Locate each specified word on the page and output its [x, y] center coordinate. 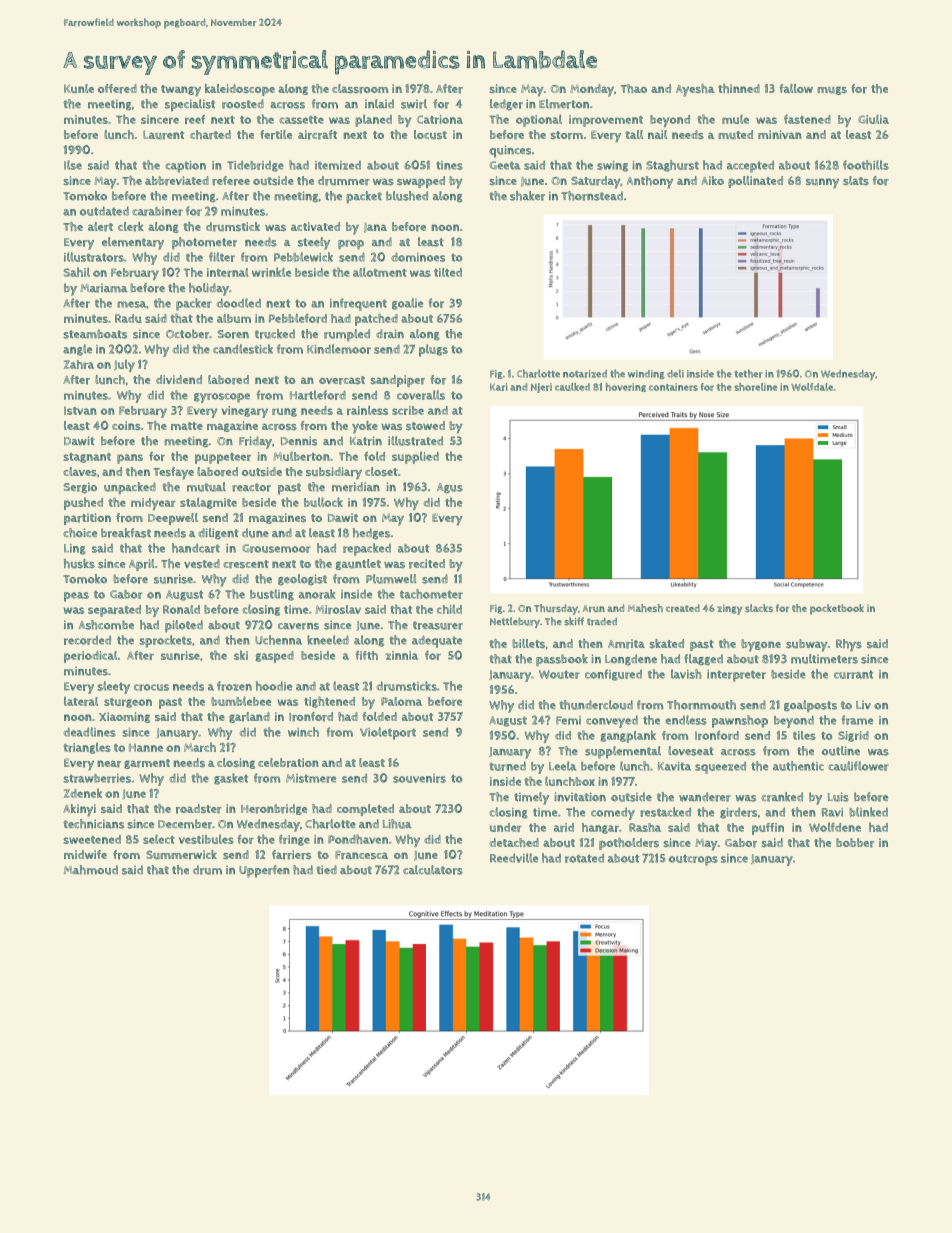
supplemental [623, 752]
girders [738, 813]
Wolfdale [812, 387]
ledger [506, 105]
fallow [796, 88]
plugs [433, 350]
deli [675, 373]
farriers [291, 855]
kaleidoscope [240, 90]
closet [381, 471]
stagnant [87, 458]
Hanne [146, 748]
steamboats [95, 334]
